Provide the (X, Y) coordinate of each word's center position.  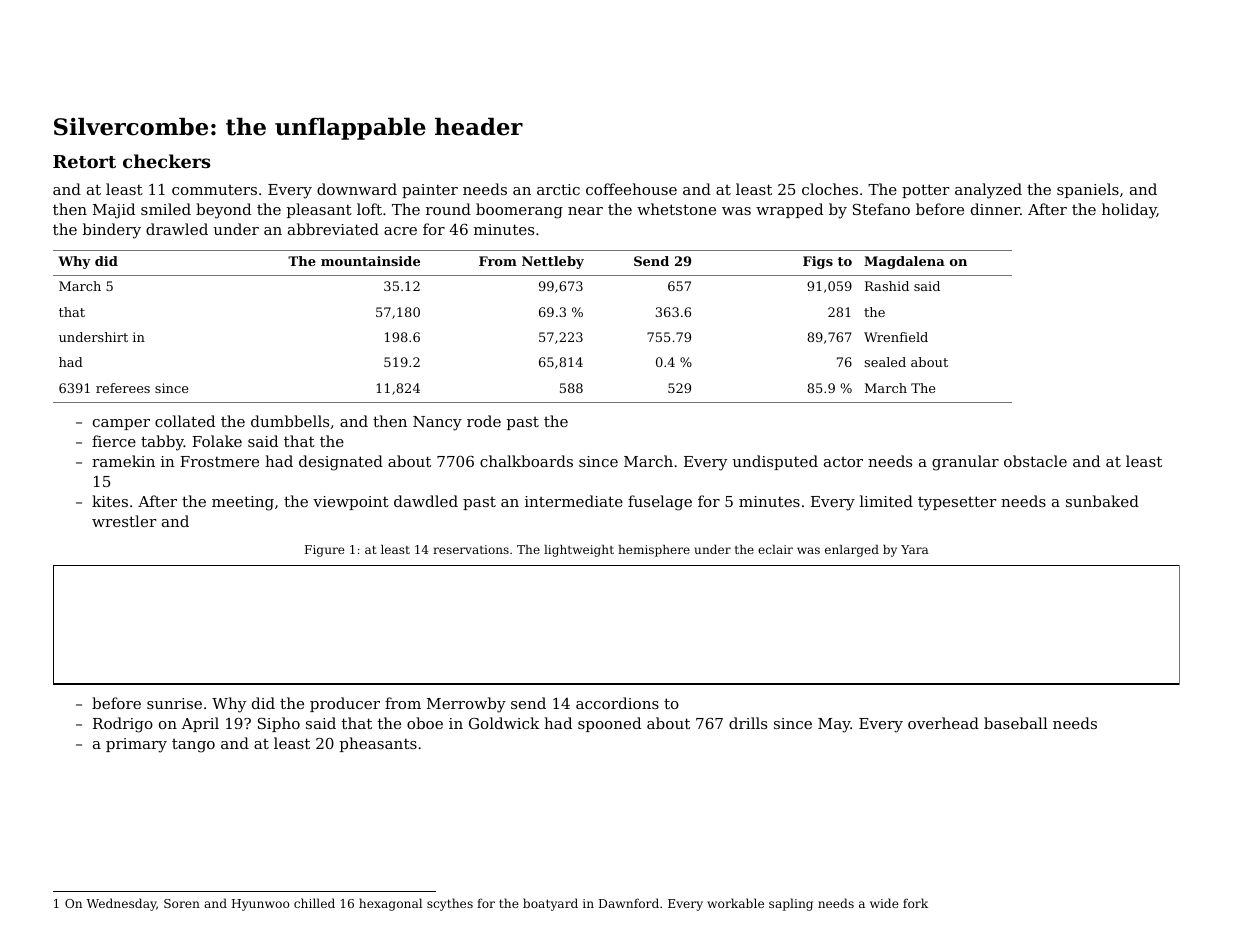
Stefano (881, 209)
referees (123, 388)
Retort (84, 161)
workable (735, 903)
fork (915, 903)
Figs (818, 262)
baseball (1016, 723)
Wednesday (121, 904)
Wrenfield (896, 337)
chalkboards (526, 461)
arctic (558, 189)
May (834, 725)
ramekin (123, 461)
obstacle (1035, 461)
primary (136, 745)
